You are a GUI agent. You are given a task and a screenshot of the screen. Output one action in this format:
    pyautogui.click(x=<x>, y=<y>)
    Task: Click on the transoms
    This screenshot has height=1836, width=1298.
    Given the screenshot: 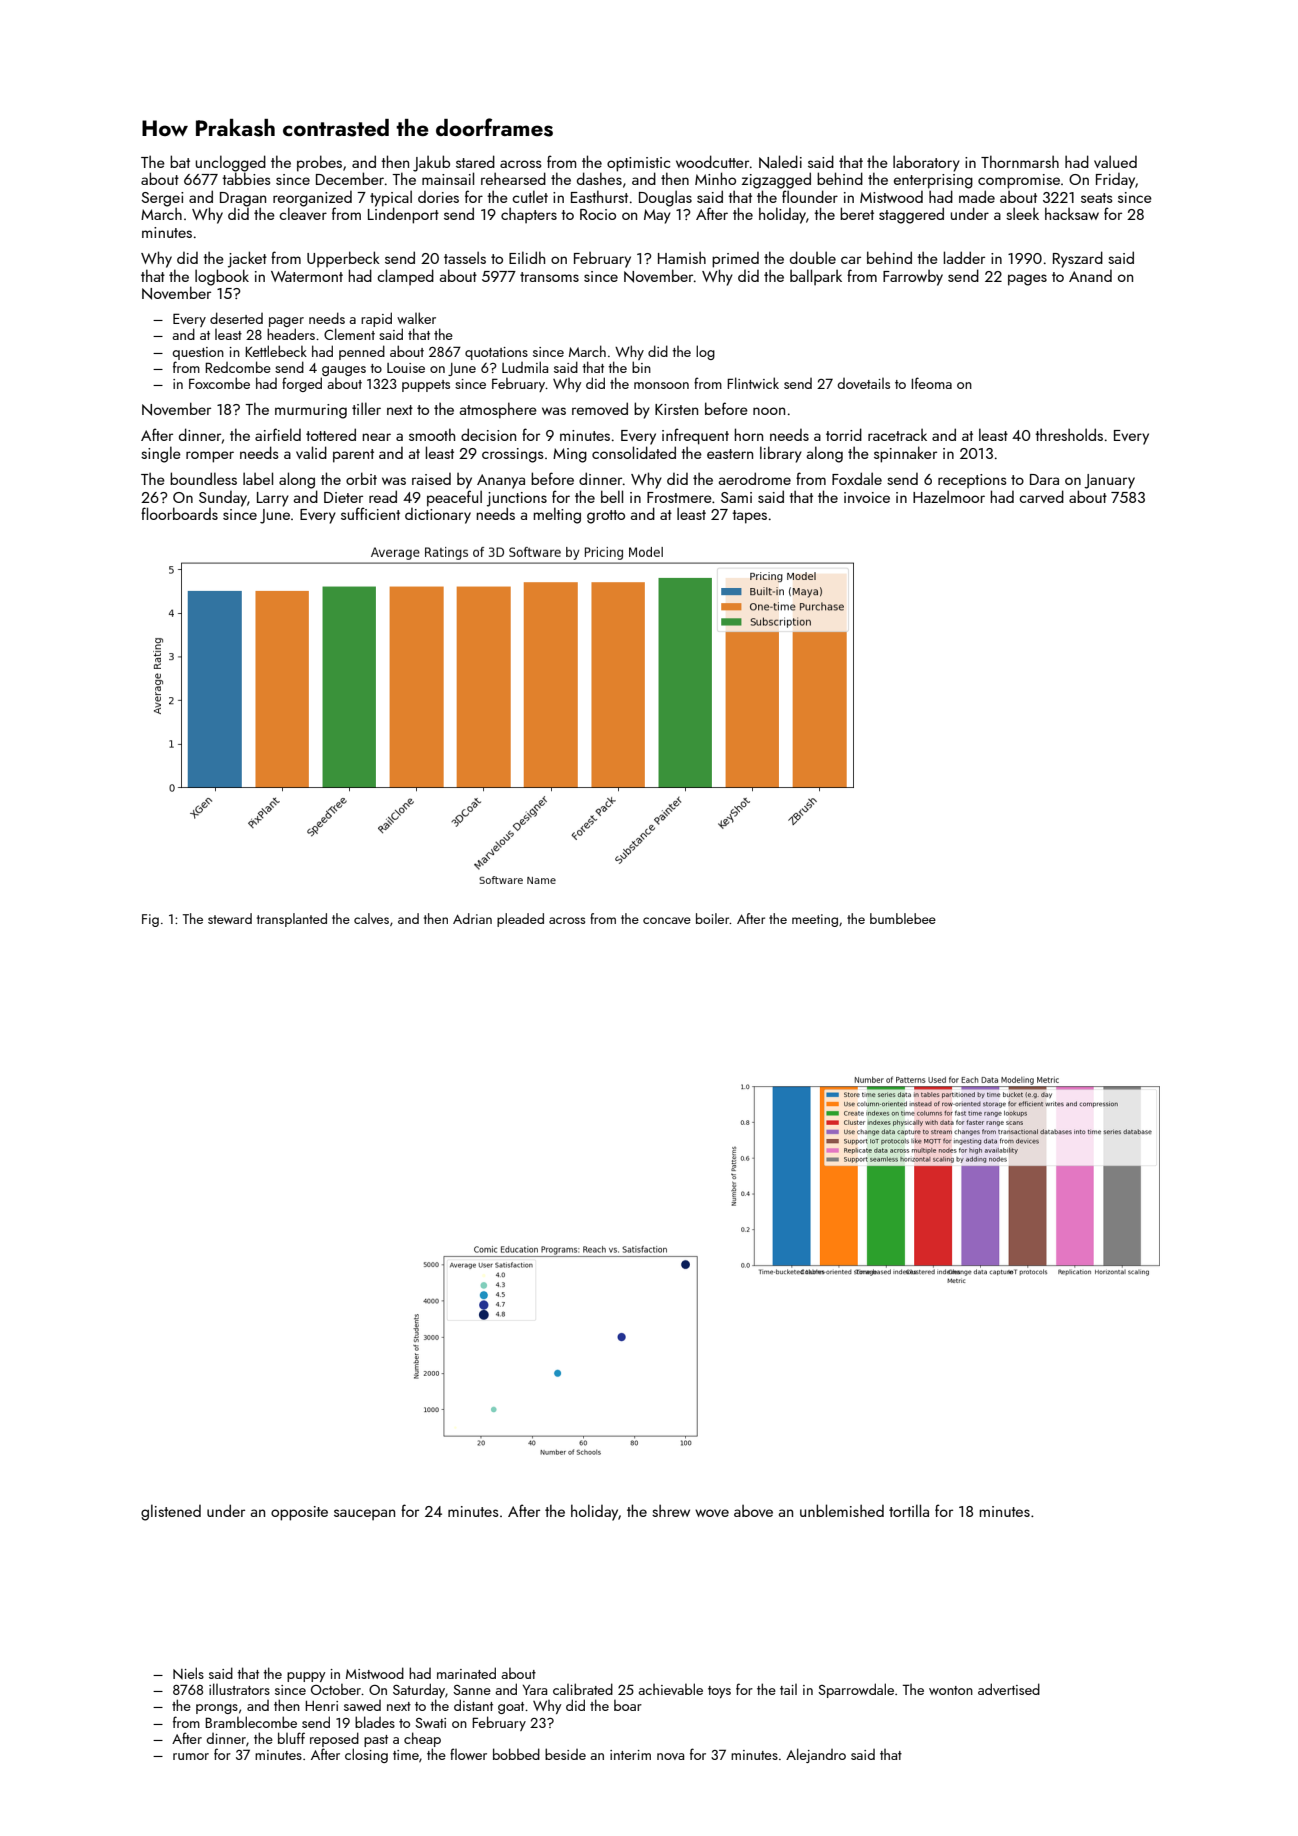 What is the action you would take?
    pyautogui.click(x=549, y=277)
